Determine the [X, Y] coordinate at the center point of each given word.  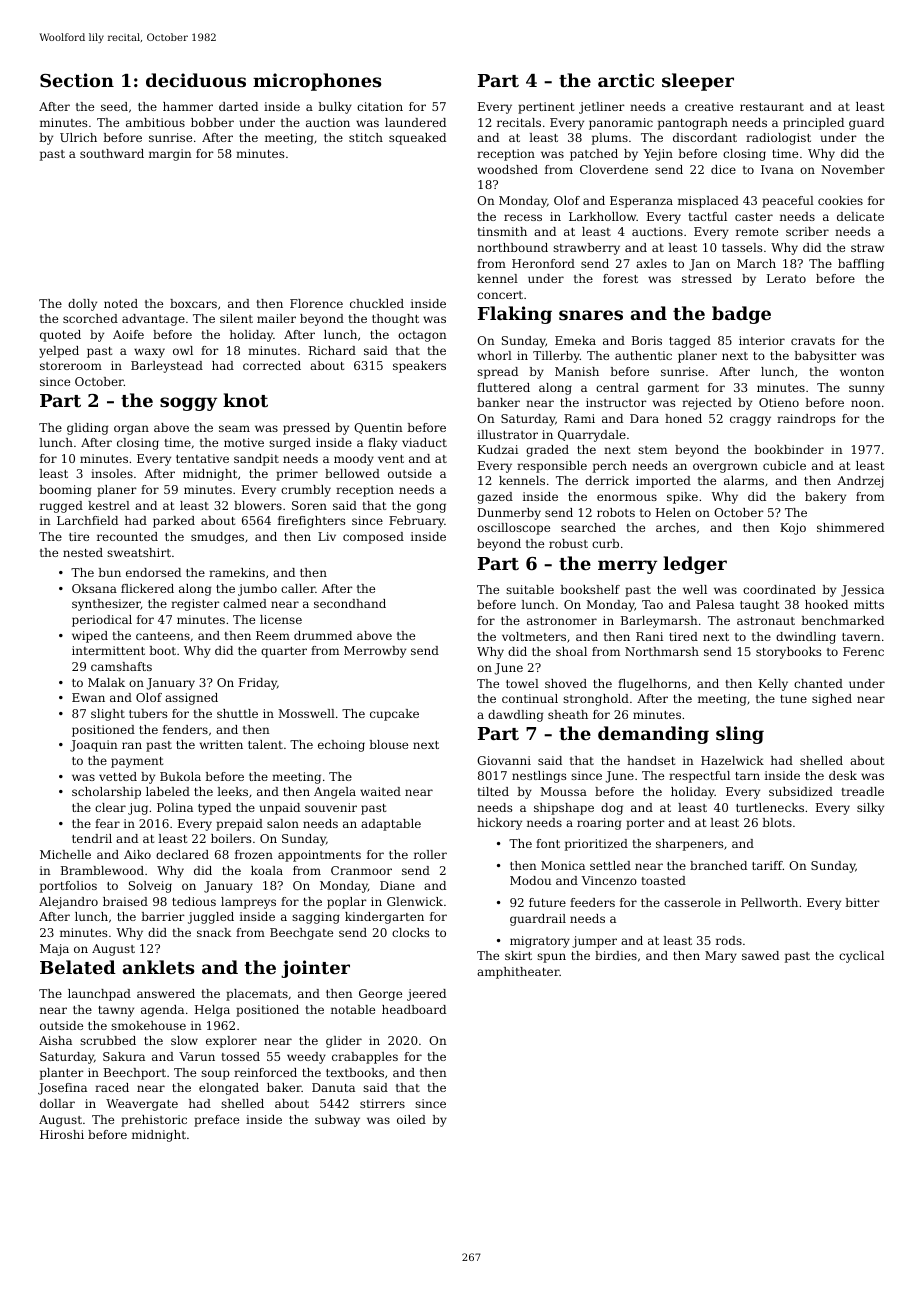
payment [137, 762]
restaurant [772, 107]
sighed [832, 700]
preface [216, 1121]
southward [112, 153]
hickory [499, 824]
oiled [411, 1119]
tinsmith [502, 231]
